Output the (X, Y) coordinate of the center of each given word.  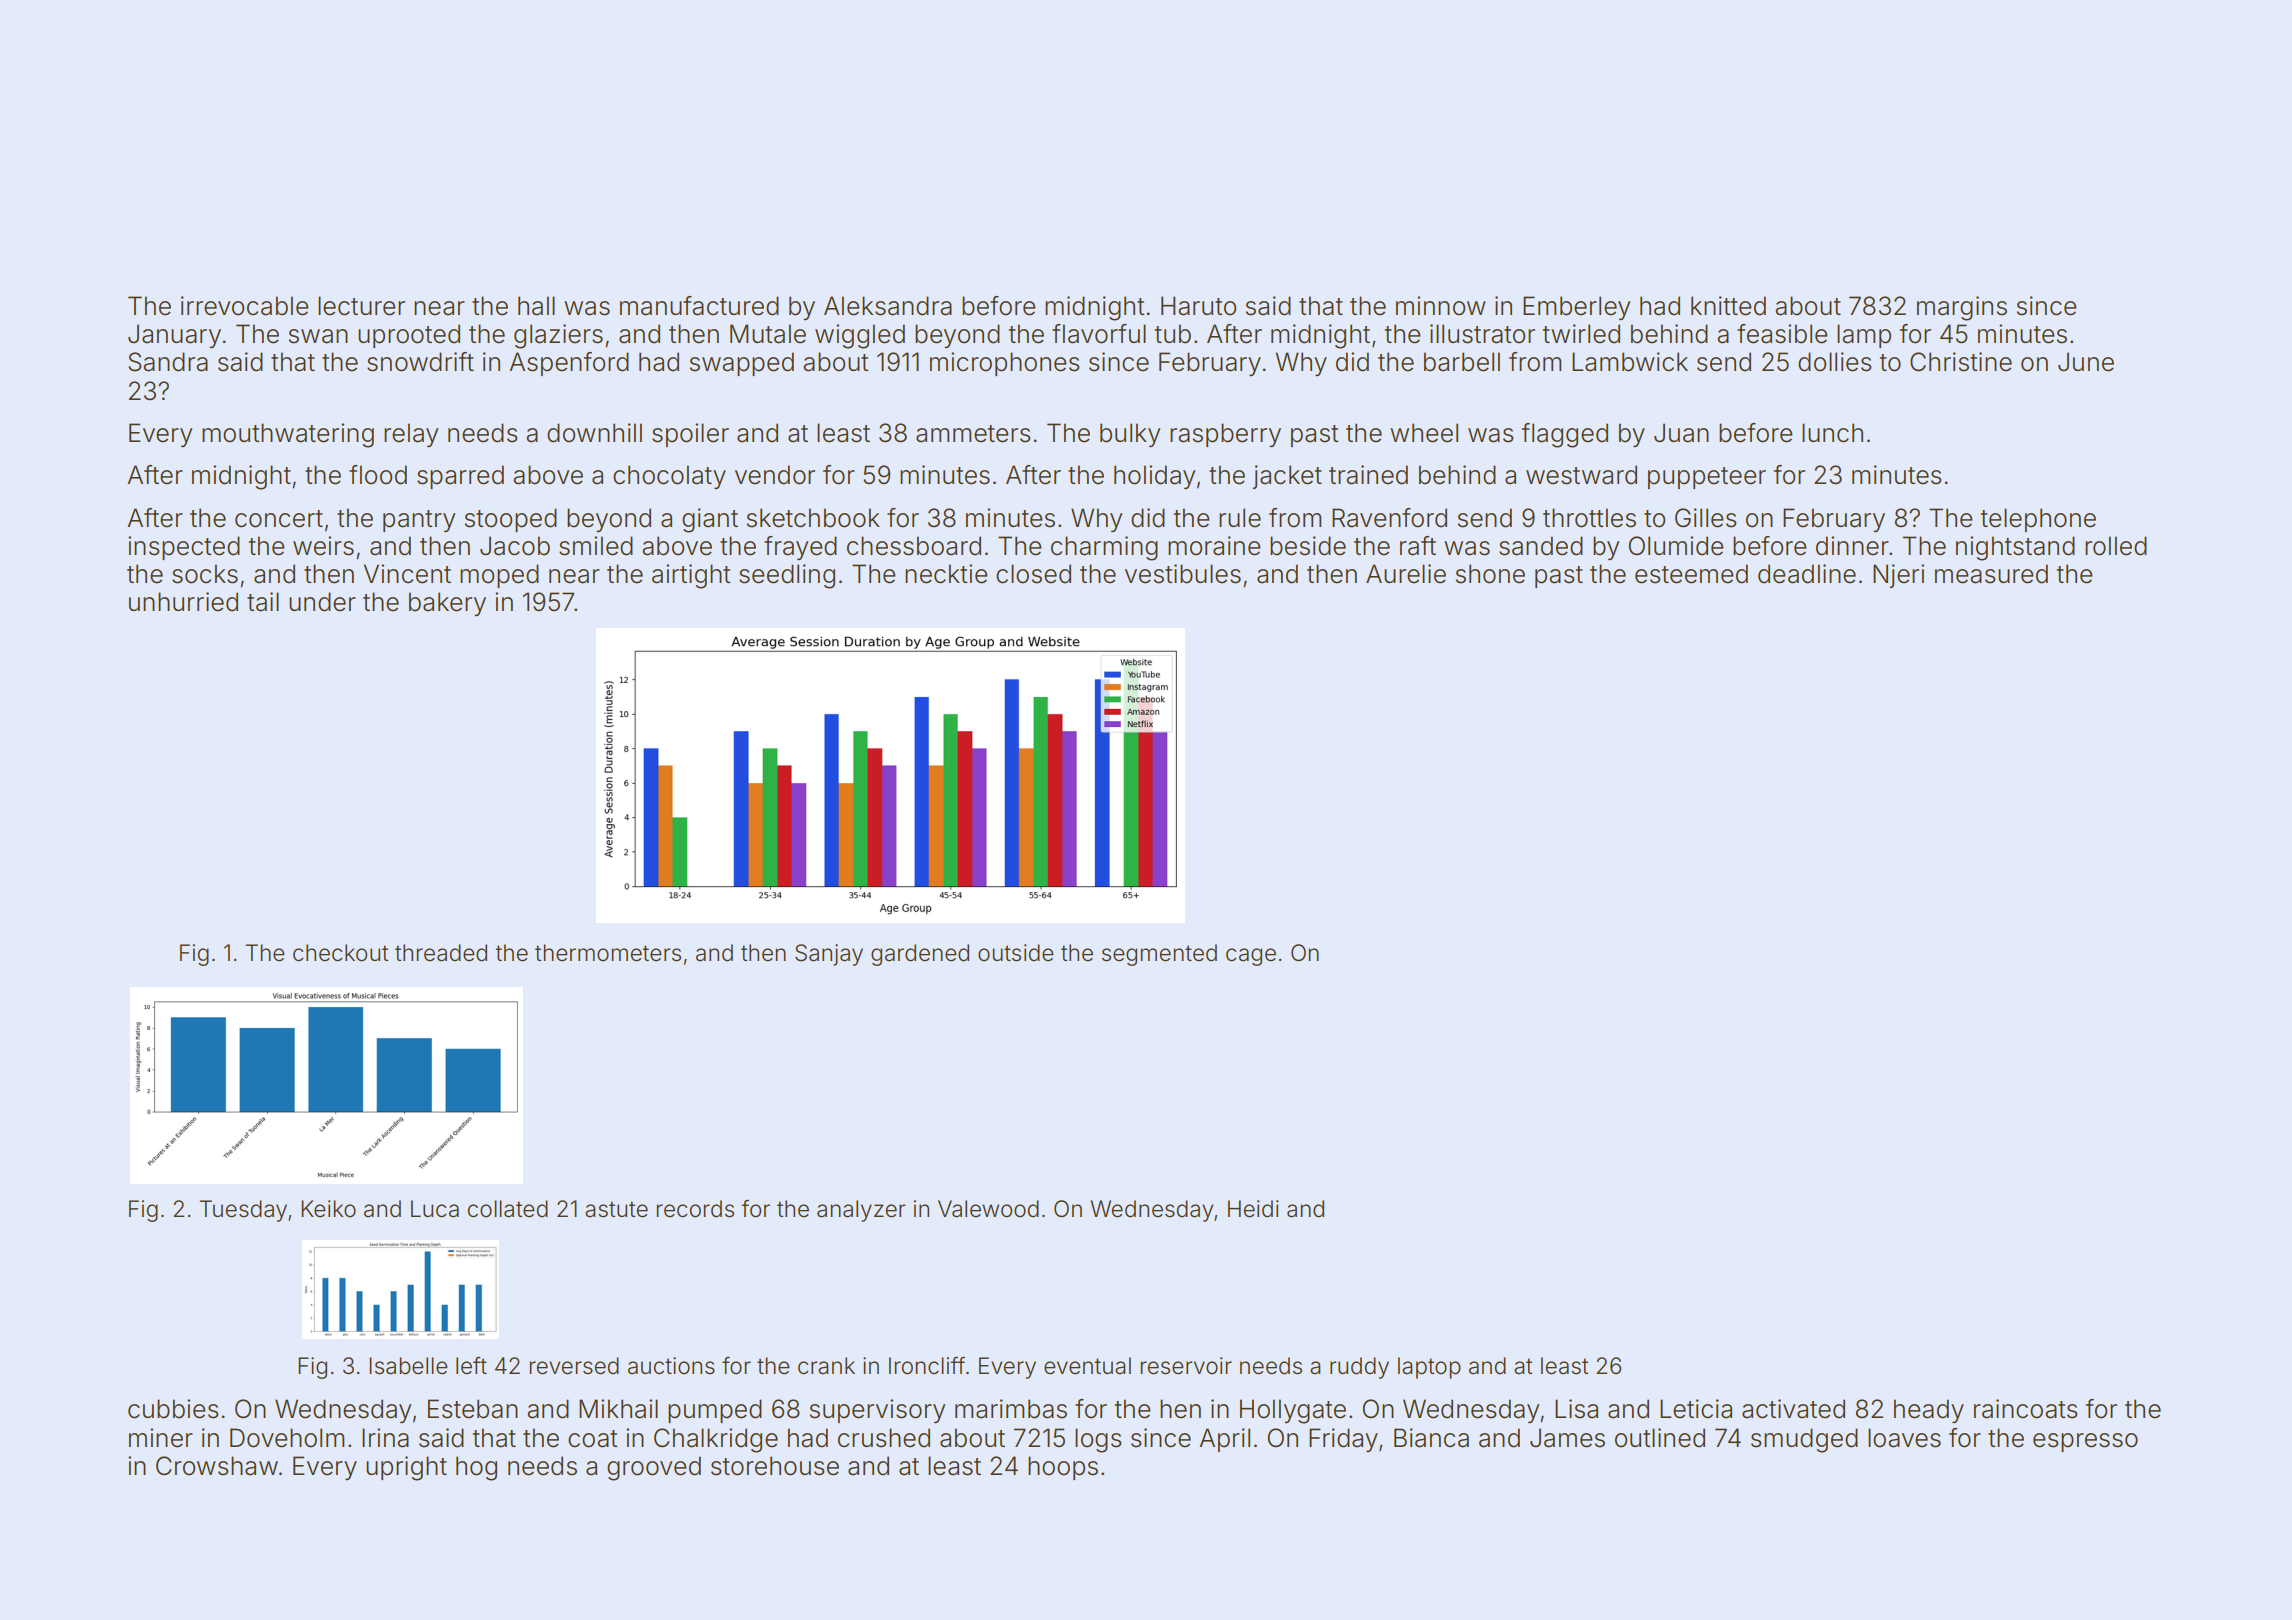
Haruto (1198, 306)
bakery (447, 604)
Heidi (1253, 1209)
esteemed (1691, 574)
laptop (1429, 1368)
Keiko (328, 1209)
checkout (340, 953)
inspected (184, 548)
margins (1962, 308)
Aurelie (1406, 574)
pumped (715, 1411)
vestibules (1183, 574)
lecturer (361, 306)
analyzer (861, 1211)
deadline (1807, 574)
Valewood (988, 1209)
